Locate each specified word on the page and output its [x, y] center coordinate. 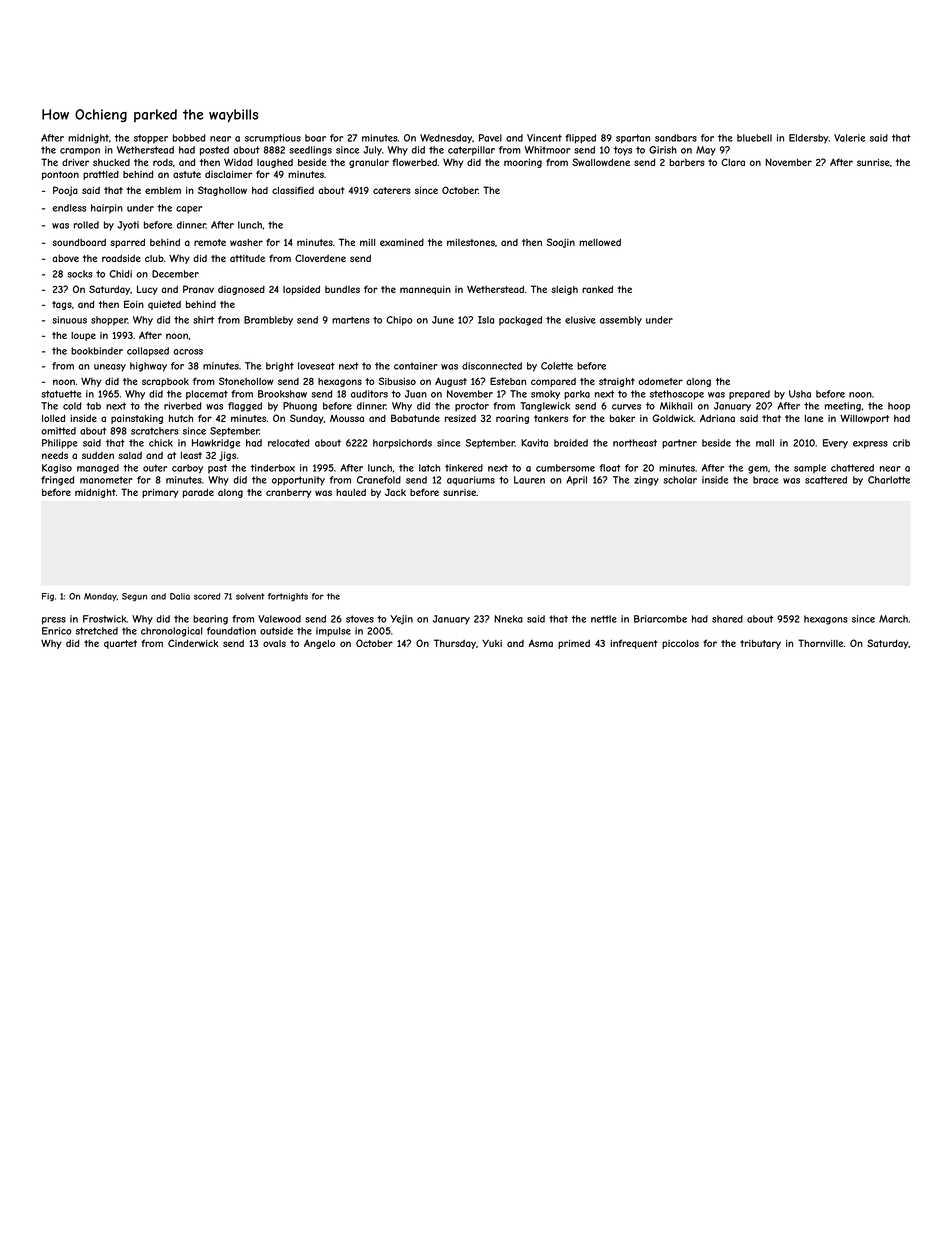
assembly [621, 321]
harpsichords [402, 444]
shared [727, 619]
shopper [109, 321]
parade [198, 493]
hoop [899, 407]
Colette [557, 366]
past [217, 469]
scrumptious [273, 139]
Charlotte [889, 480]
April [576, 481]
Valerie [849, 138]
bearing [210, 620]
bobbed [189, 138]
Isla [486, 320]
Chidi [120, 274]
